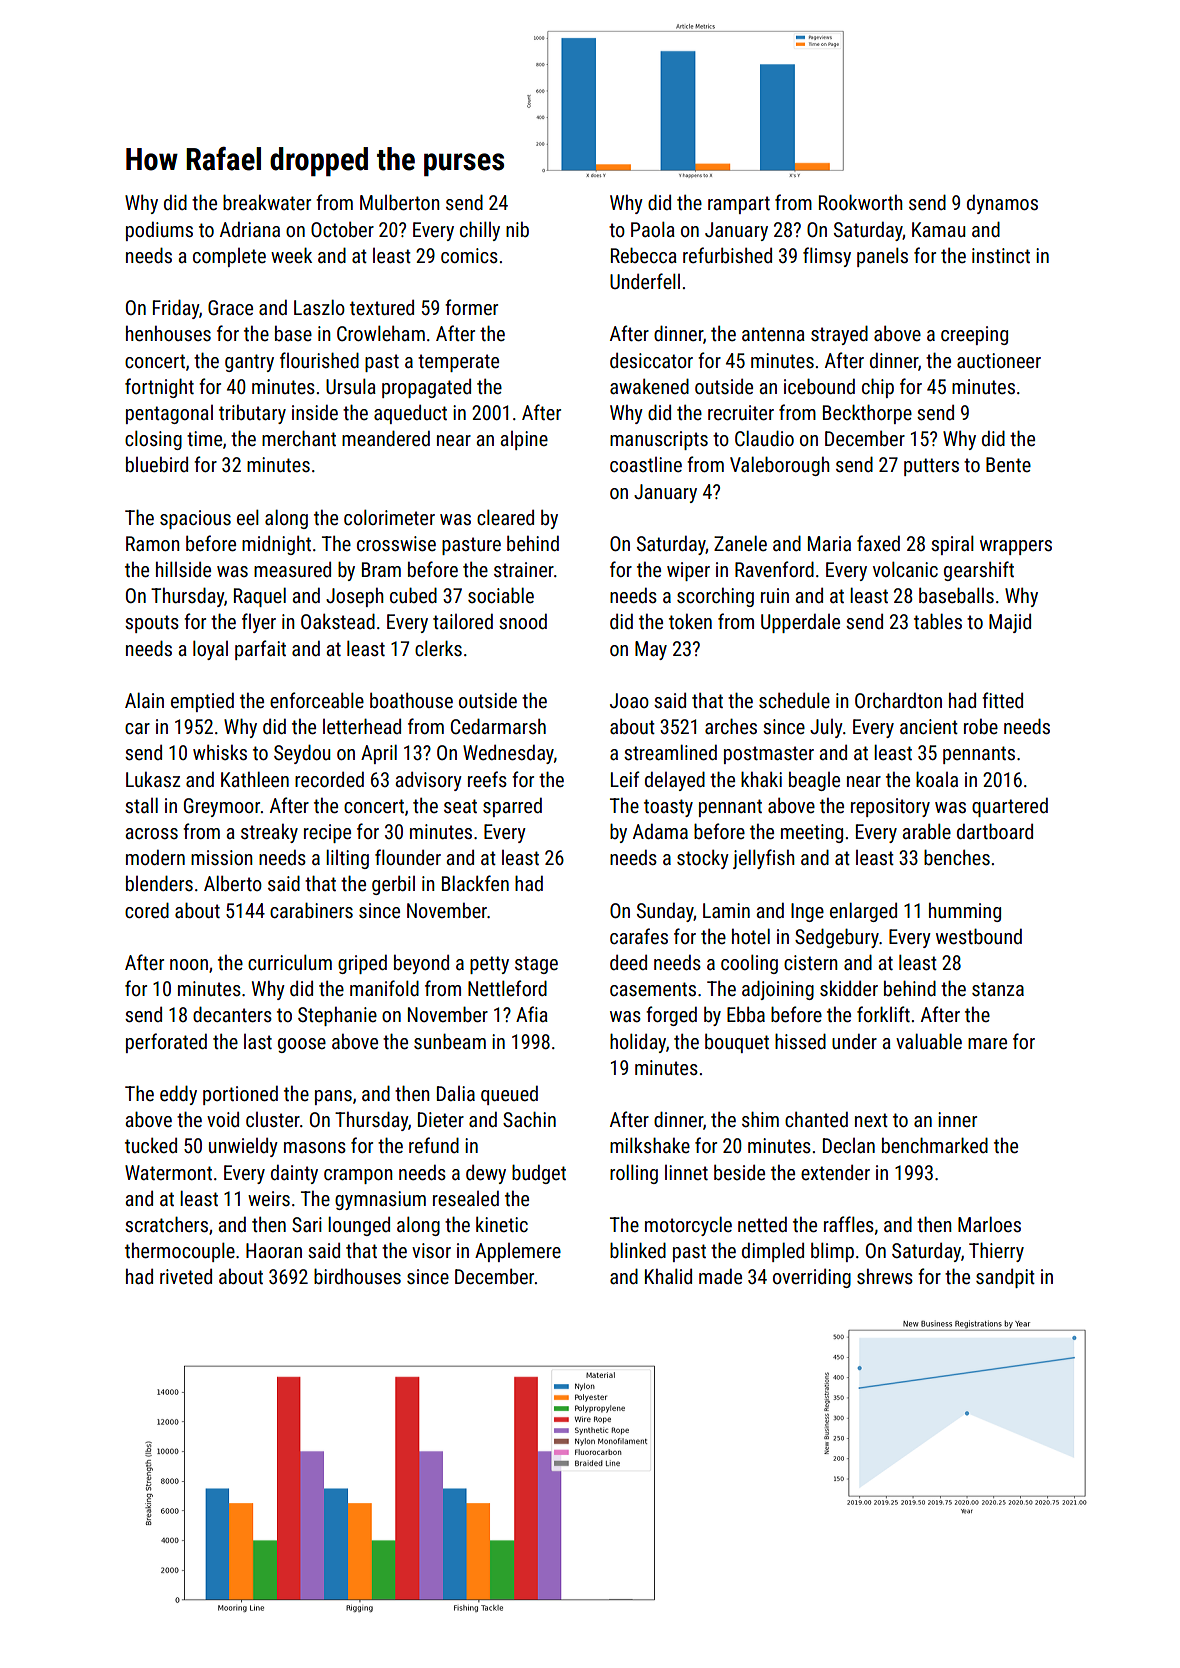 The height and width of the image is (1668, 1180). Describe the element at coordinates (518, 1252) in the image. I see `Applemere` at that location.
